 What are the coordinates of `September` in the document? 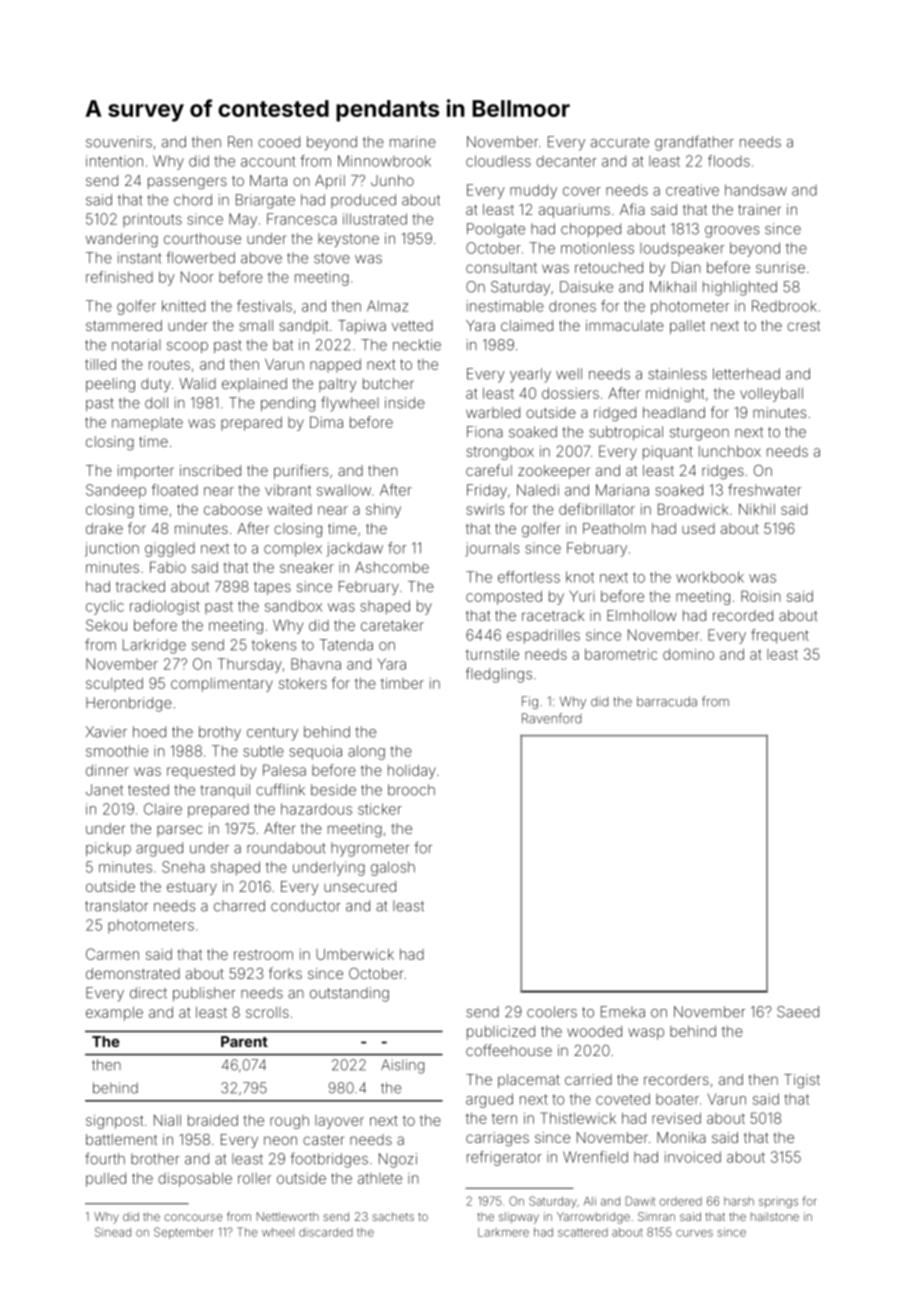 It's located at (184, 1233).
